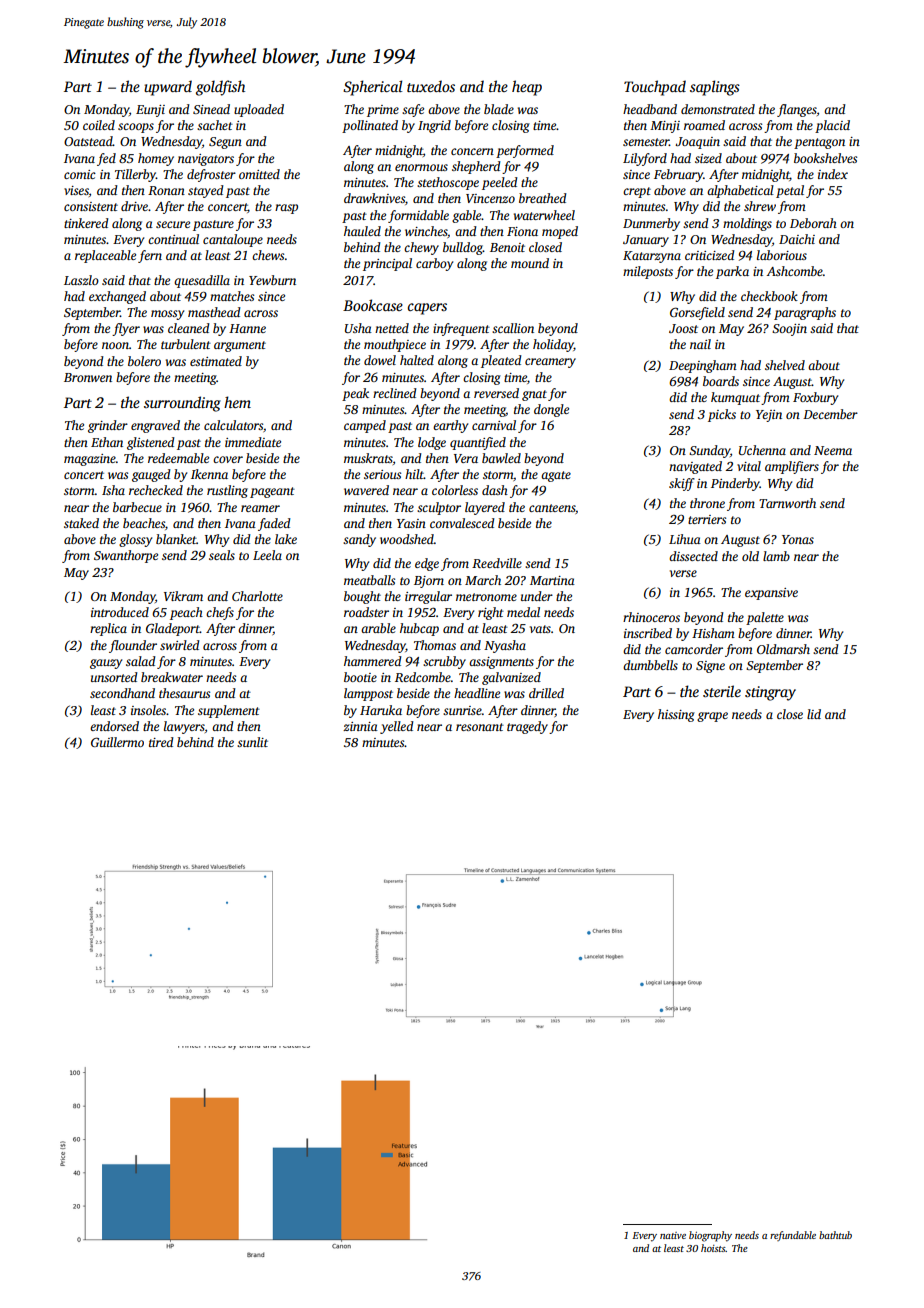 This screenshot has height=1308, width=924. What do you see at coordinates (168, 88) in the screenshot?
I see `upward` at bounding box center [168, 88].
